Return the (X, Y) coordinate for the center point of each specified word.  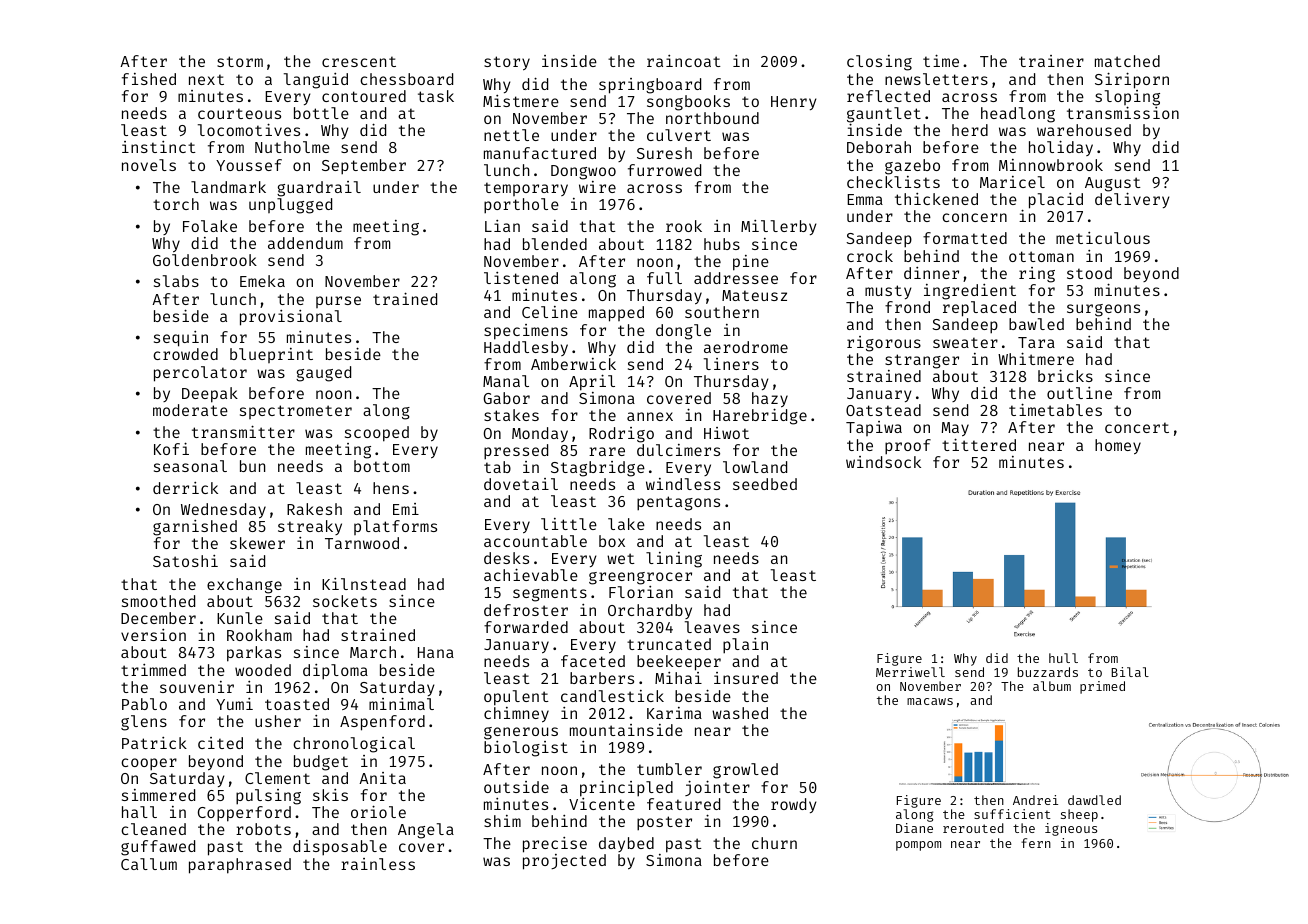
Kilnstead (364, 584)
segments (550, 594)
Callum (149, 864)
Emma (865, 199)
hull (1063, 658)
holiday (1061, 148)
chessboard (406, 79)
